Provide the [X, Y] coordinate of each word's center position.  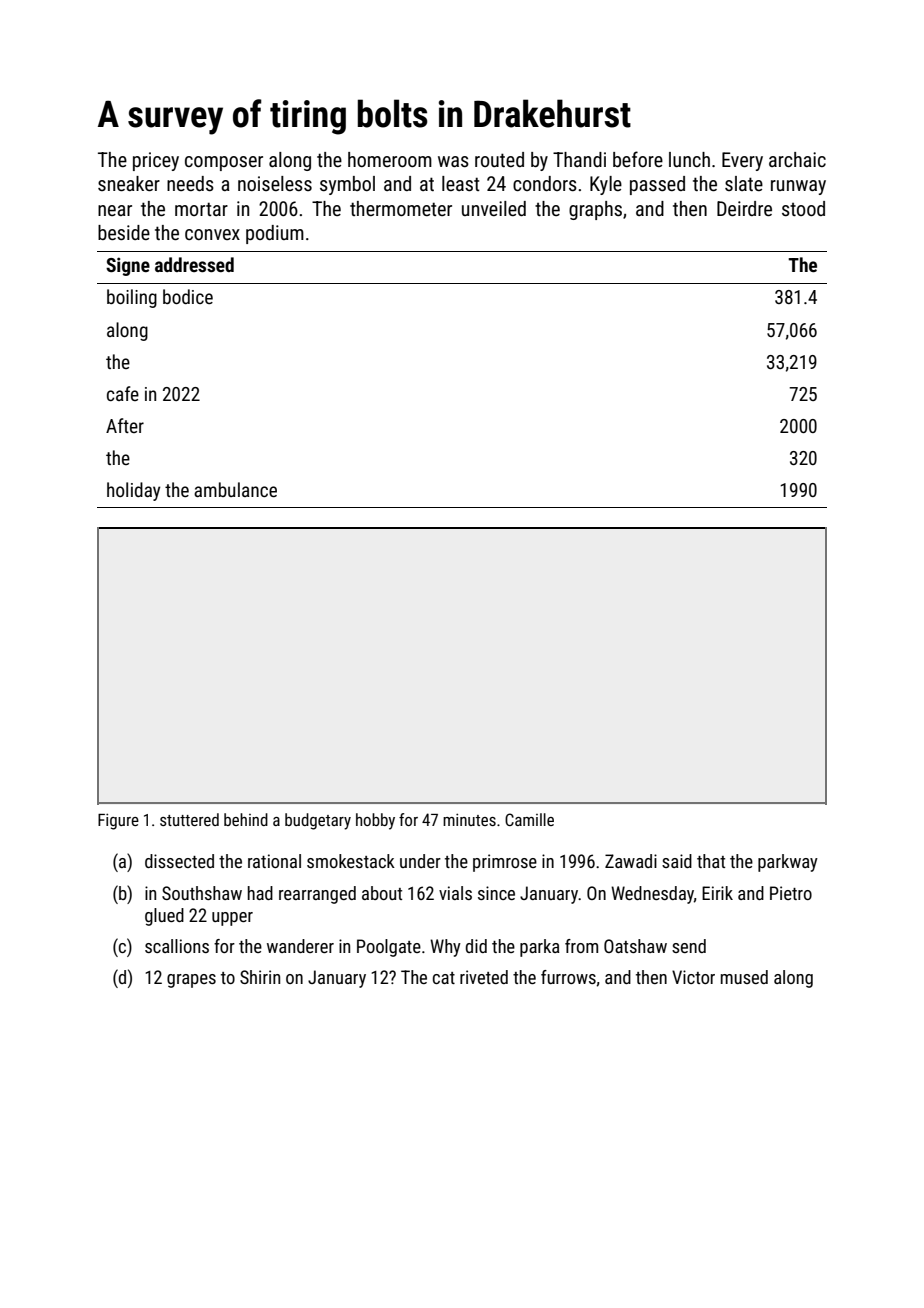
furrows [568, 977]
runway [798, 187]
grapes [191, 981]
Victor [693, 977]
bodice [188, 296]
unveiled [494, 208]
